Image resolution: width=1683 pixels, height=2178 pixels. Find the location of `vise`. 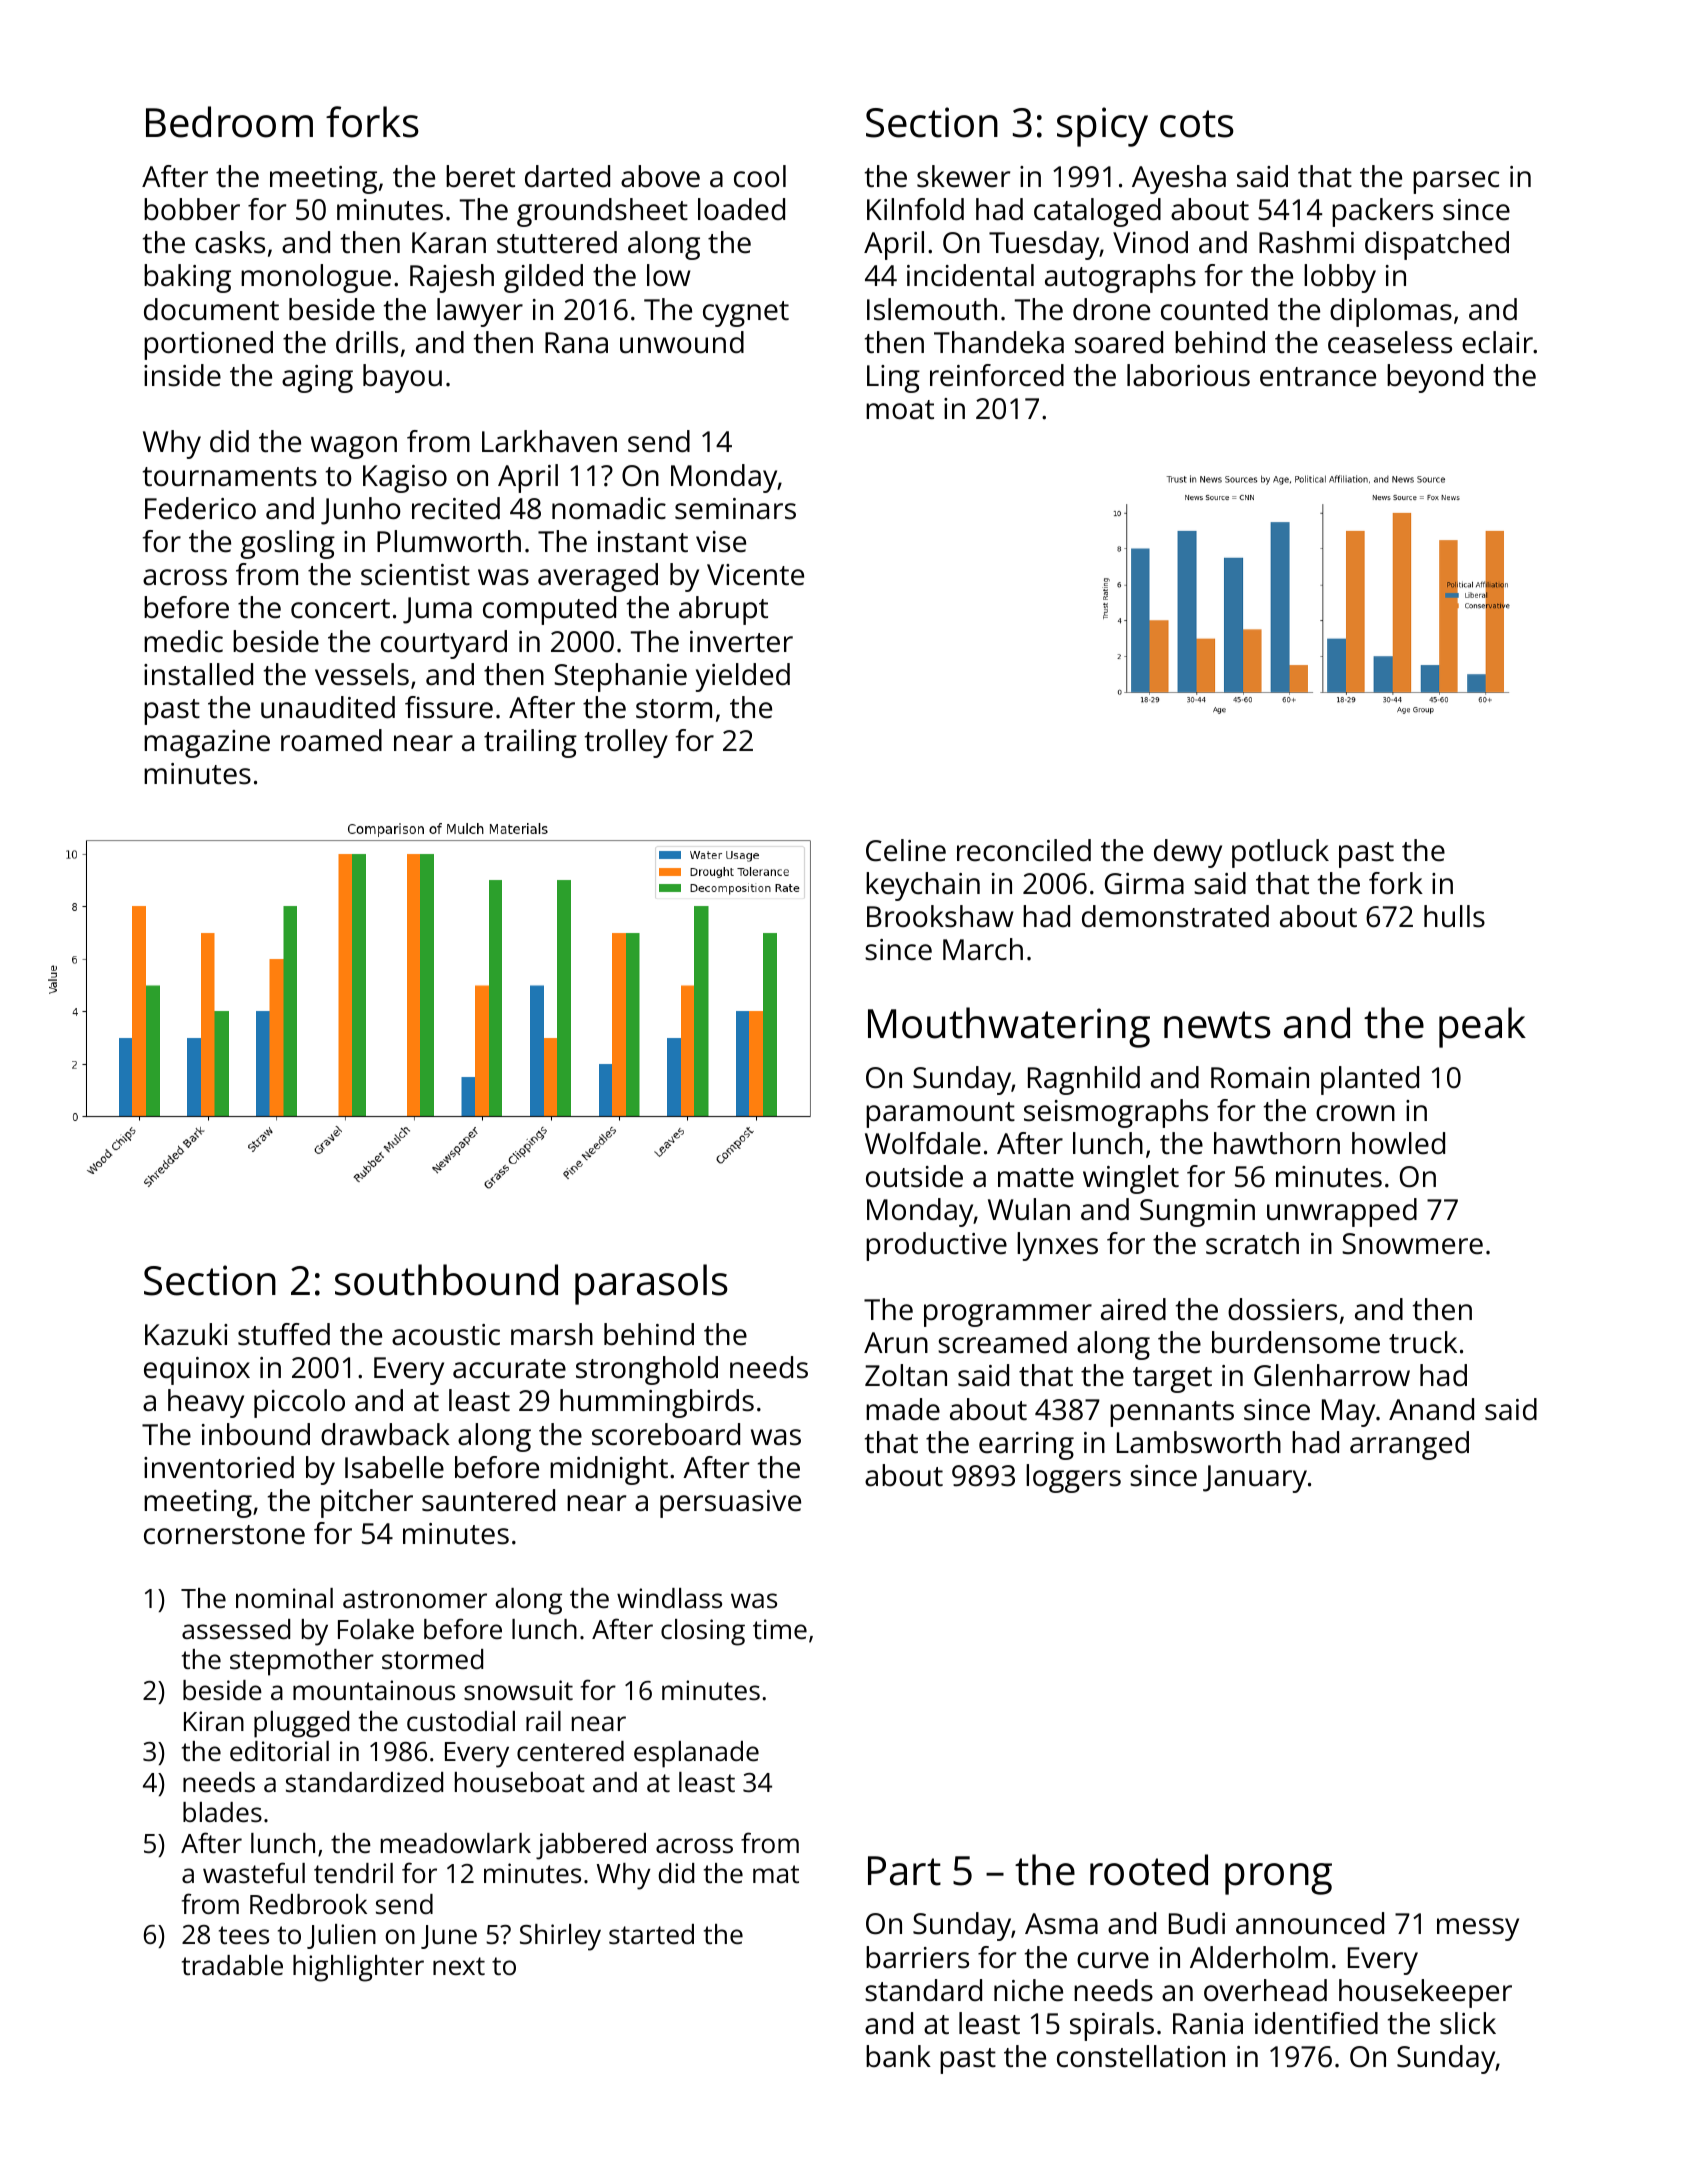

vise is located at coordinates (721, 542).
